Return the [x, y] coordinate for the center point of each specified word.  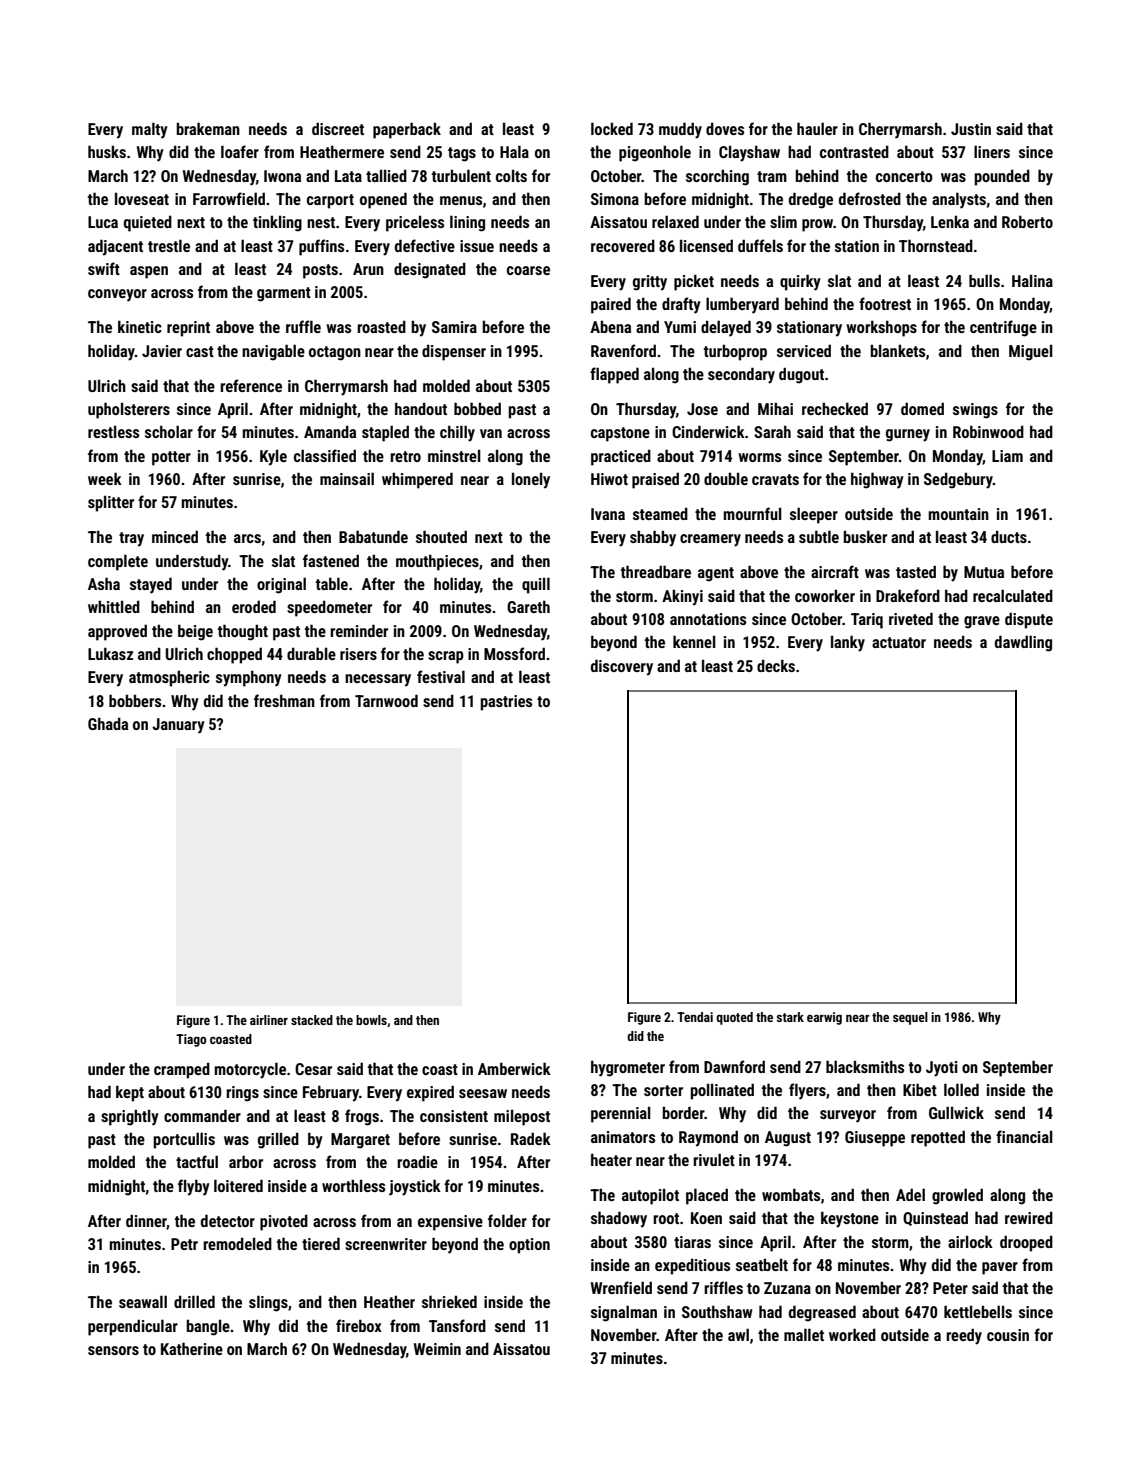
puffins [321, 247]
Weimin [437, 1349]
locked [612, 128]
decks [776, 665]
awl [738, 1334]
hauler [817, 128]
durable [311, 653]
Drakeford [908, 595]
